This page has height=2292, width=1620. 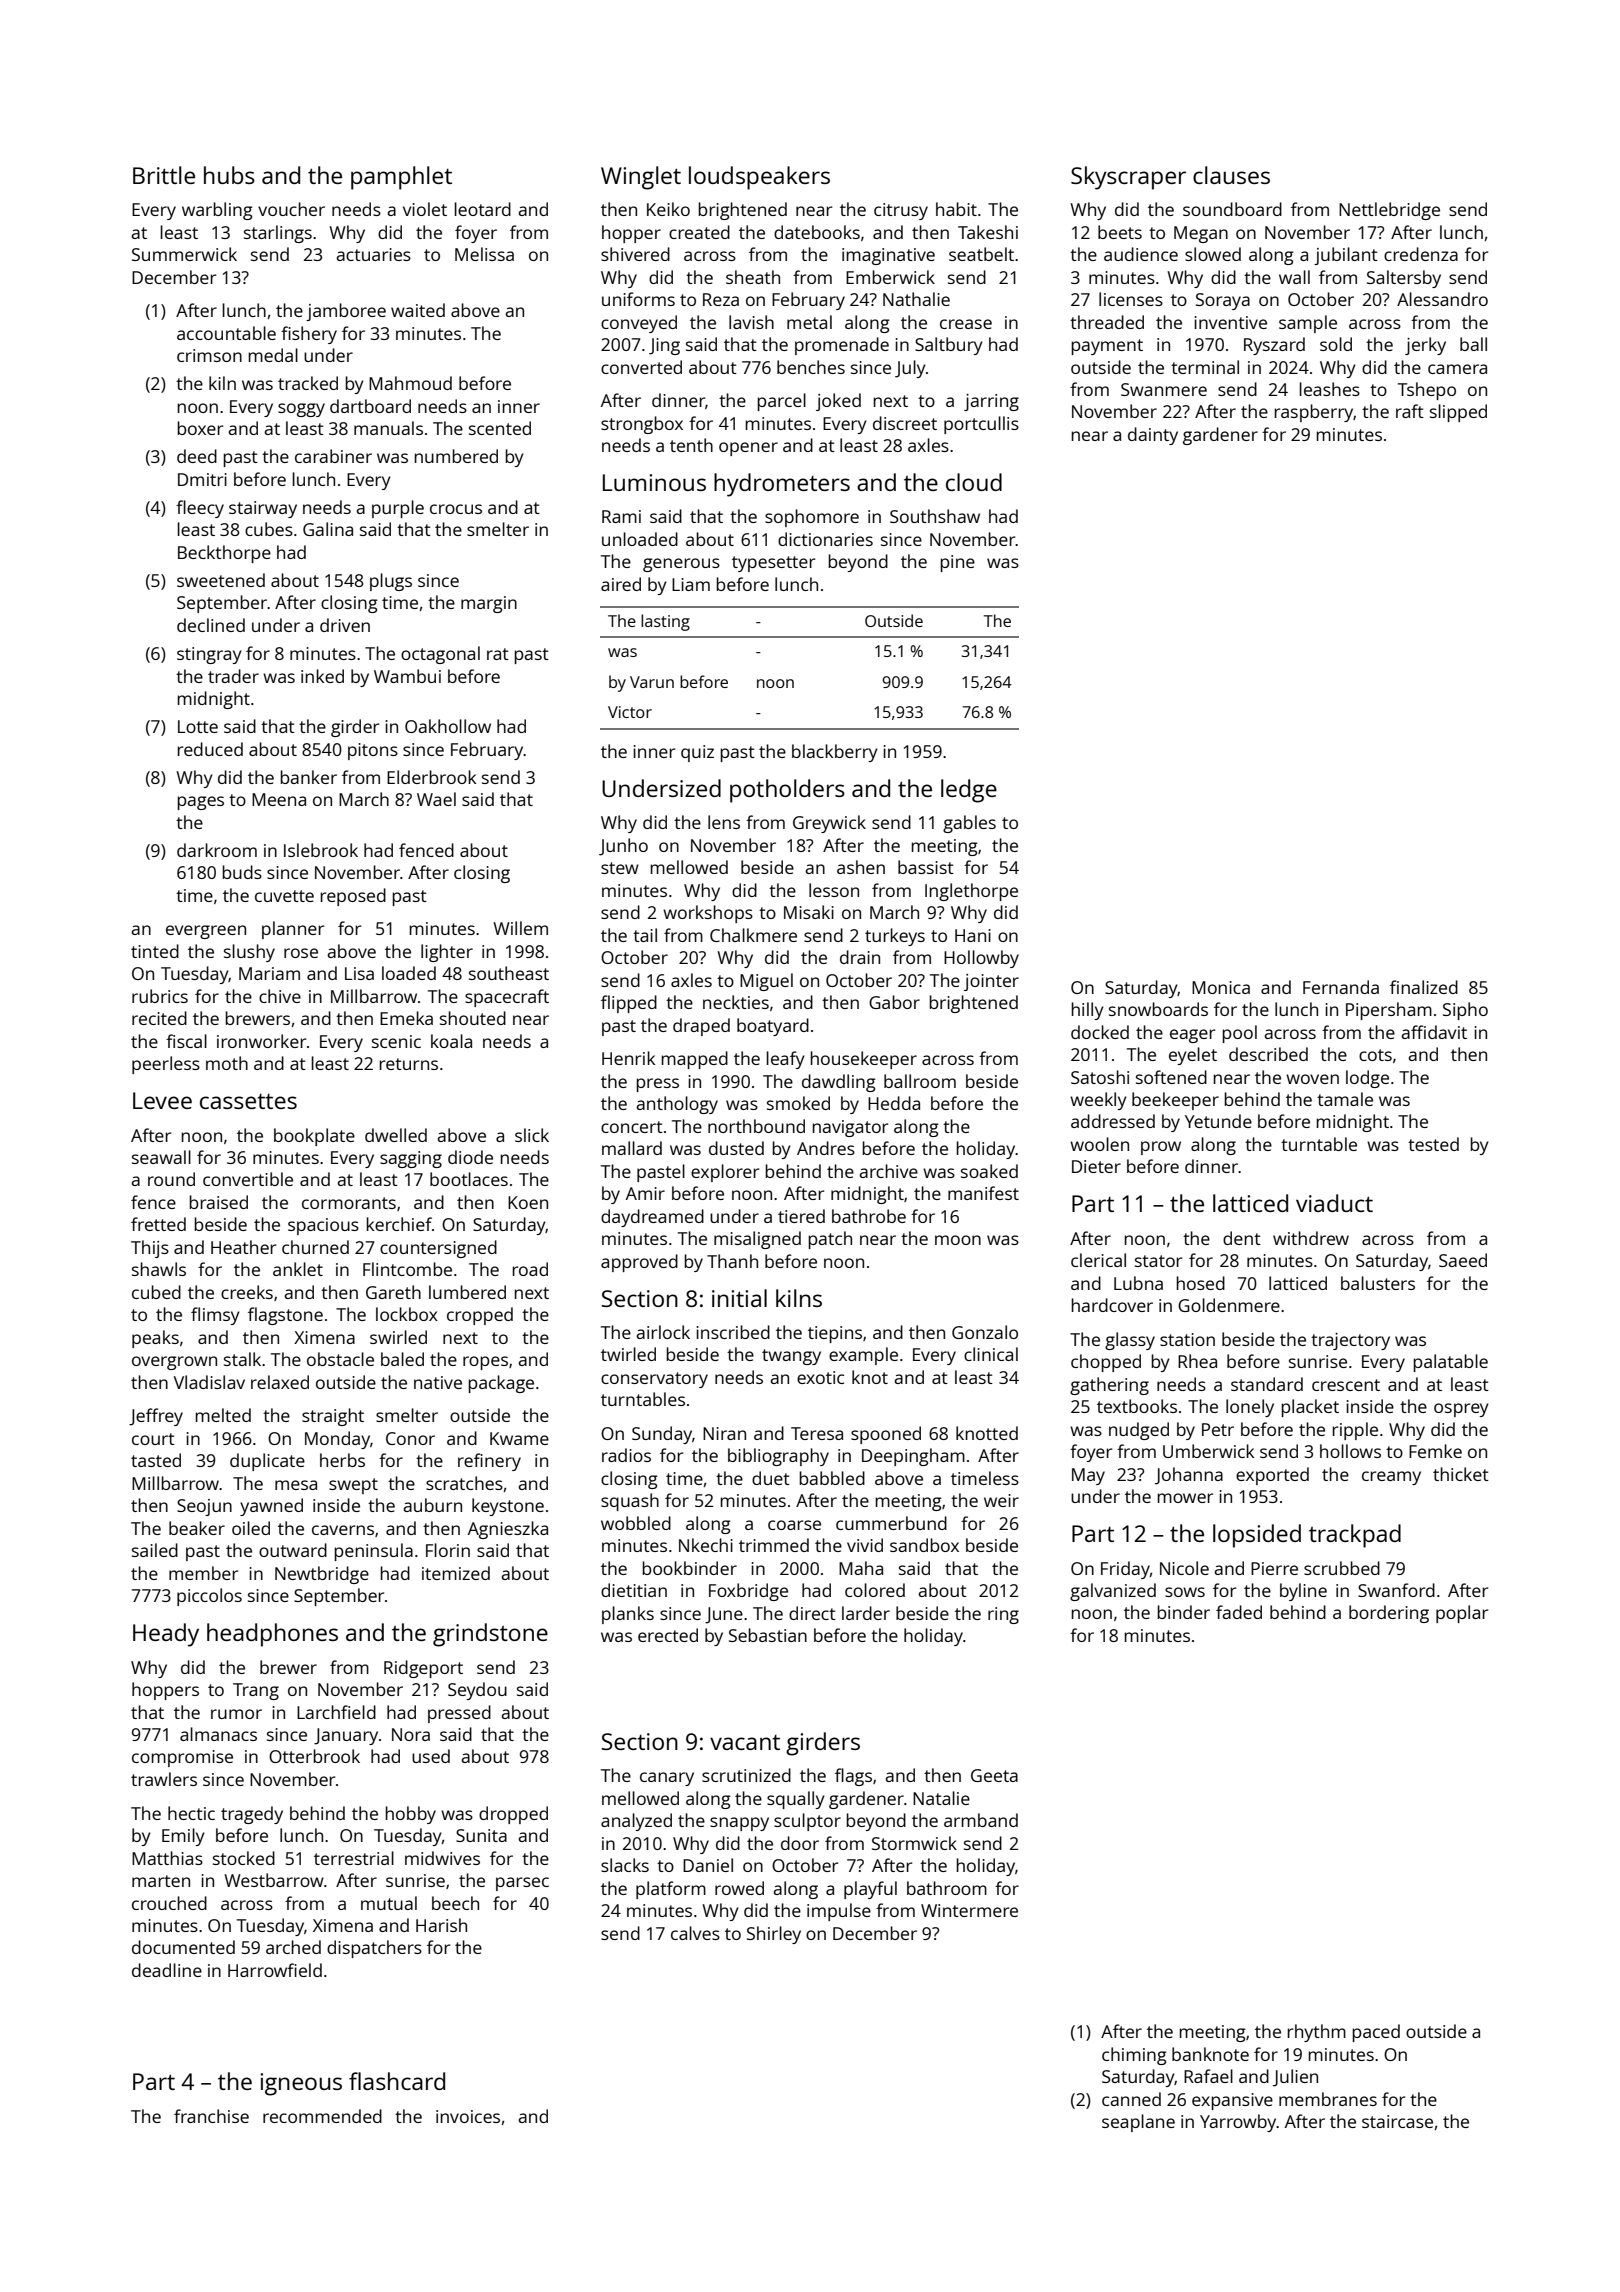 What do you see at coordinates (1424, 987) in the page?
I see `finalized` at bounding box center [1424, 987].
